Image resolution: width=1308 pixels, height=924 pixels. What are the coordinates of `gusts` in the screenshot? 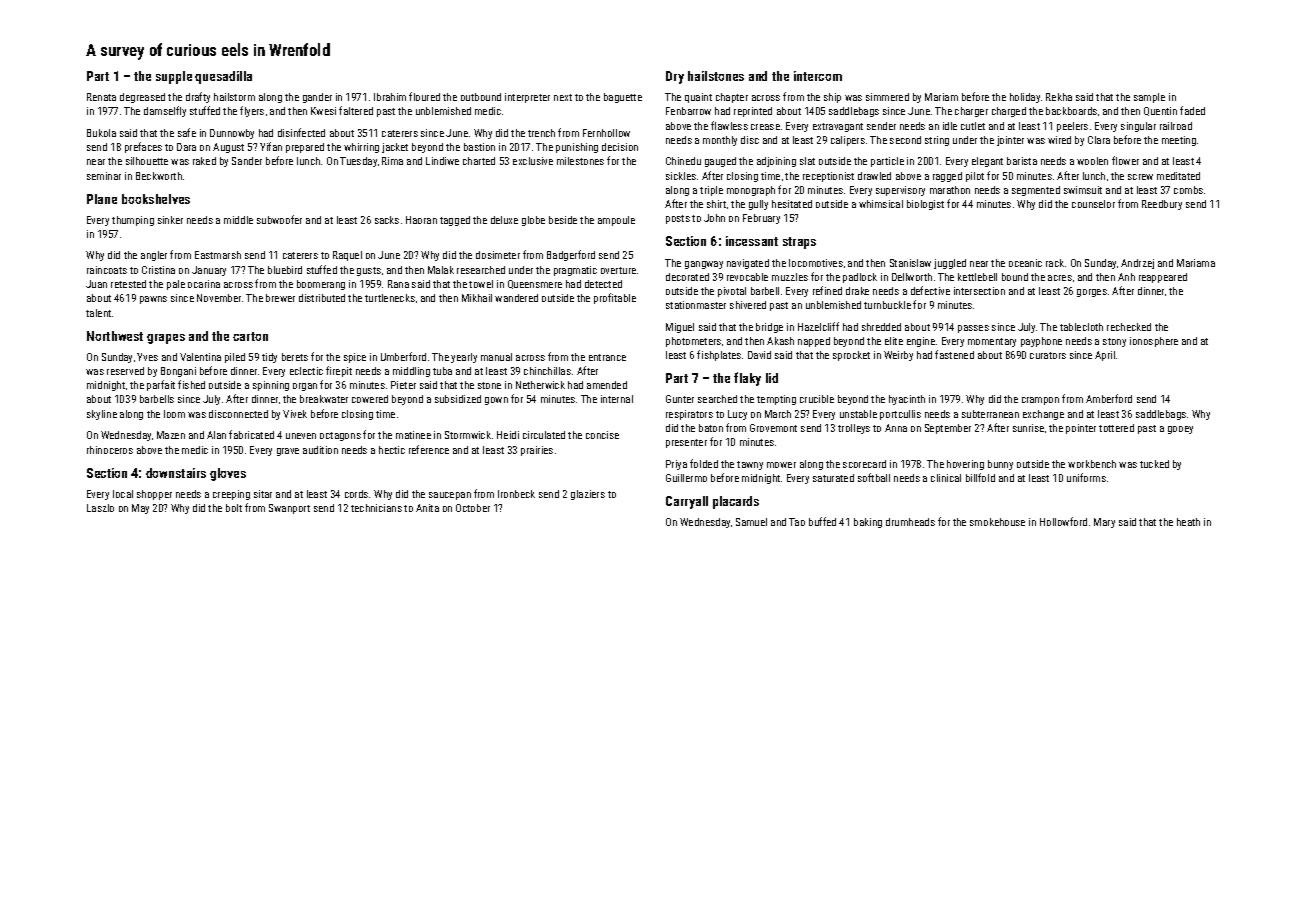 It's located at (369, 271).
